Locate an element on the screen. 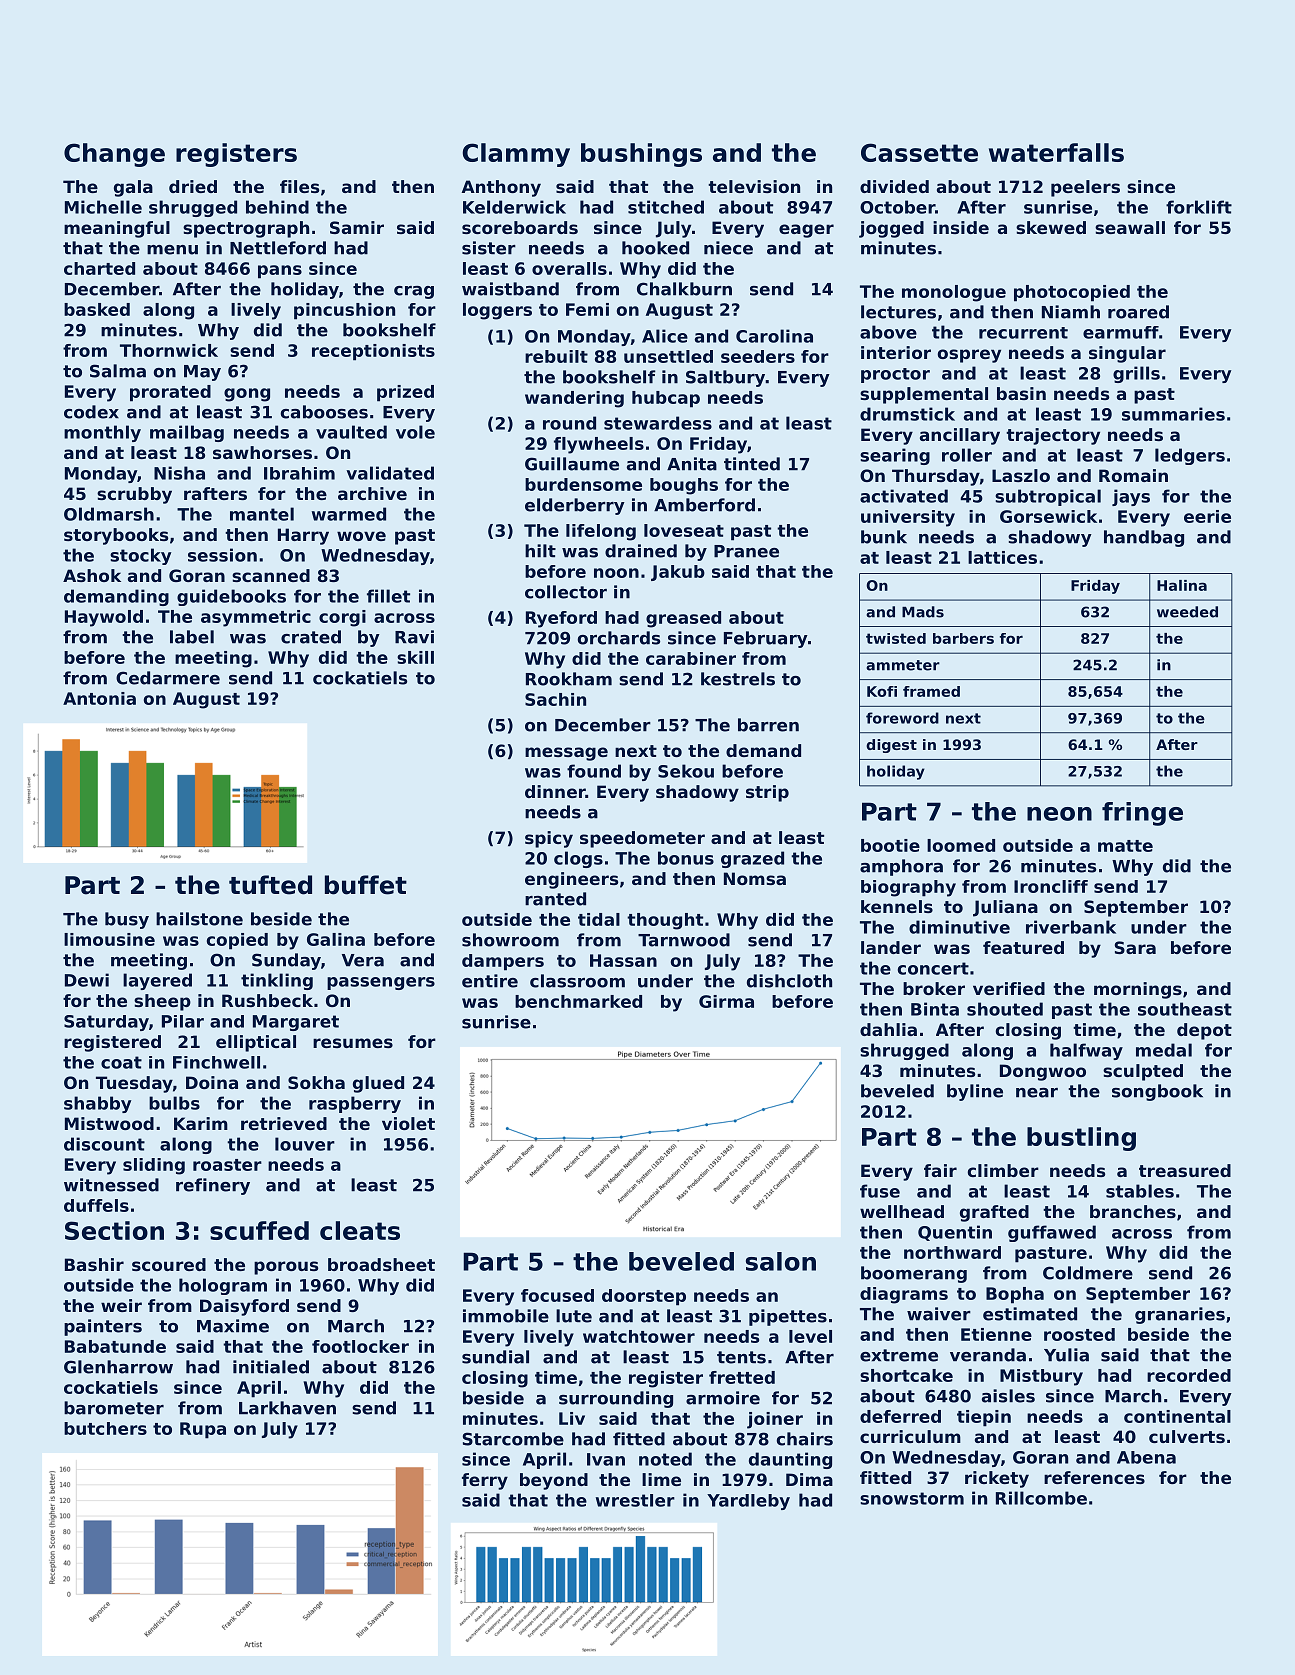 The width and height of the screenshot is (1295, 1675). beyond is located at coordinates (554, 1481).
